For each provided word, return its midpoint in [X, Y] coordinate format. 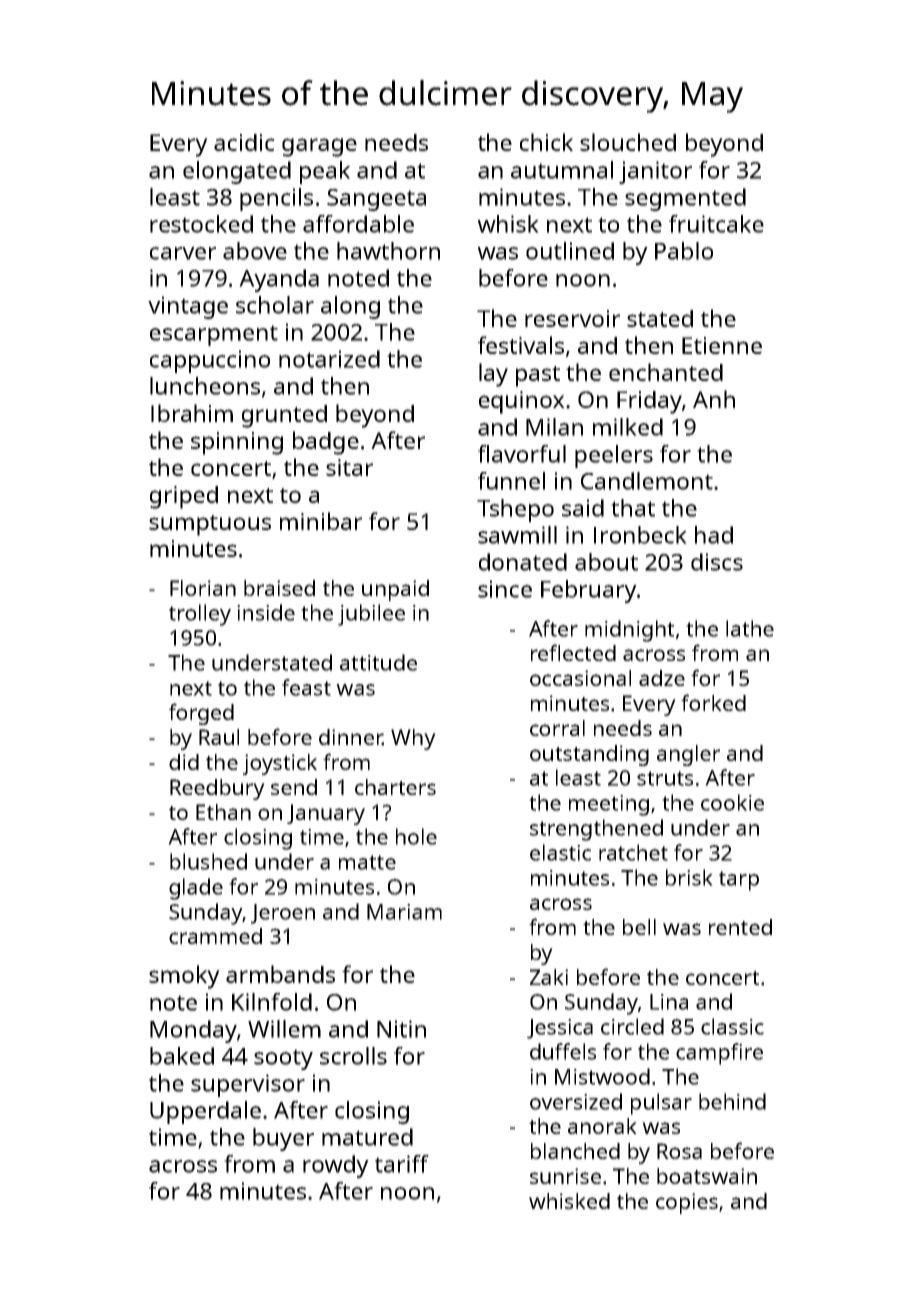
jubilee [371, 615]
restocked [201, 224]
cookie [732, 802]
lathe [750, 628]
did [184, 762]
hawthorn [388, 251]
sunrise [565, 1176]
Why [413, 739]
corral [557, 728]
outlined [570, 251]
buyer [283, 1139]
